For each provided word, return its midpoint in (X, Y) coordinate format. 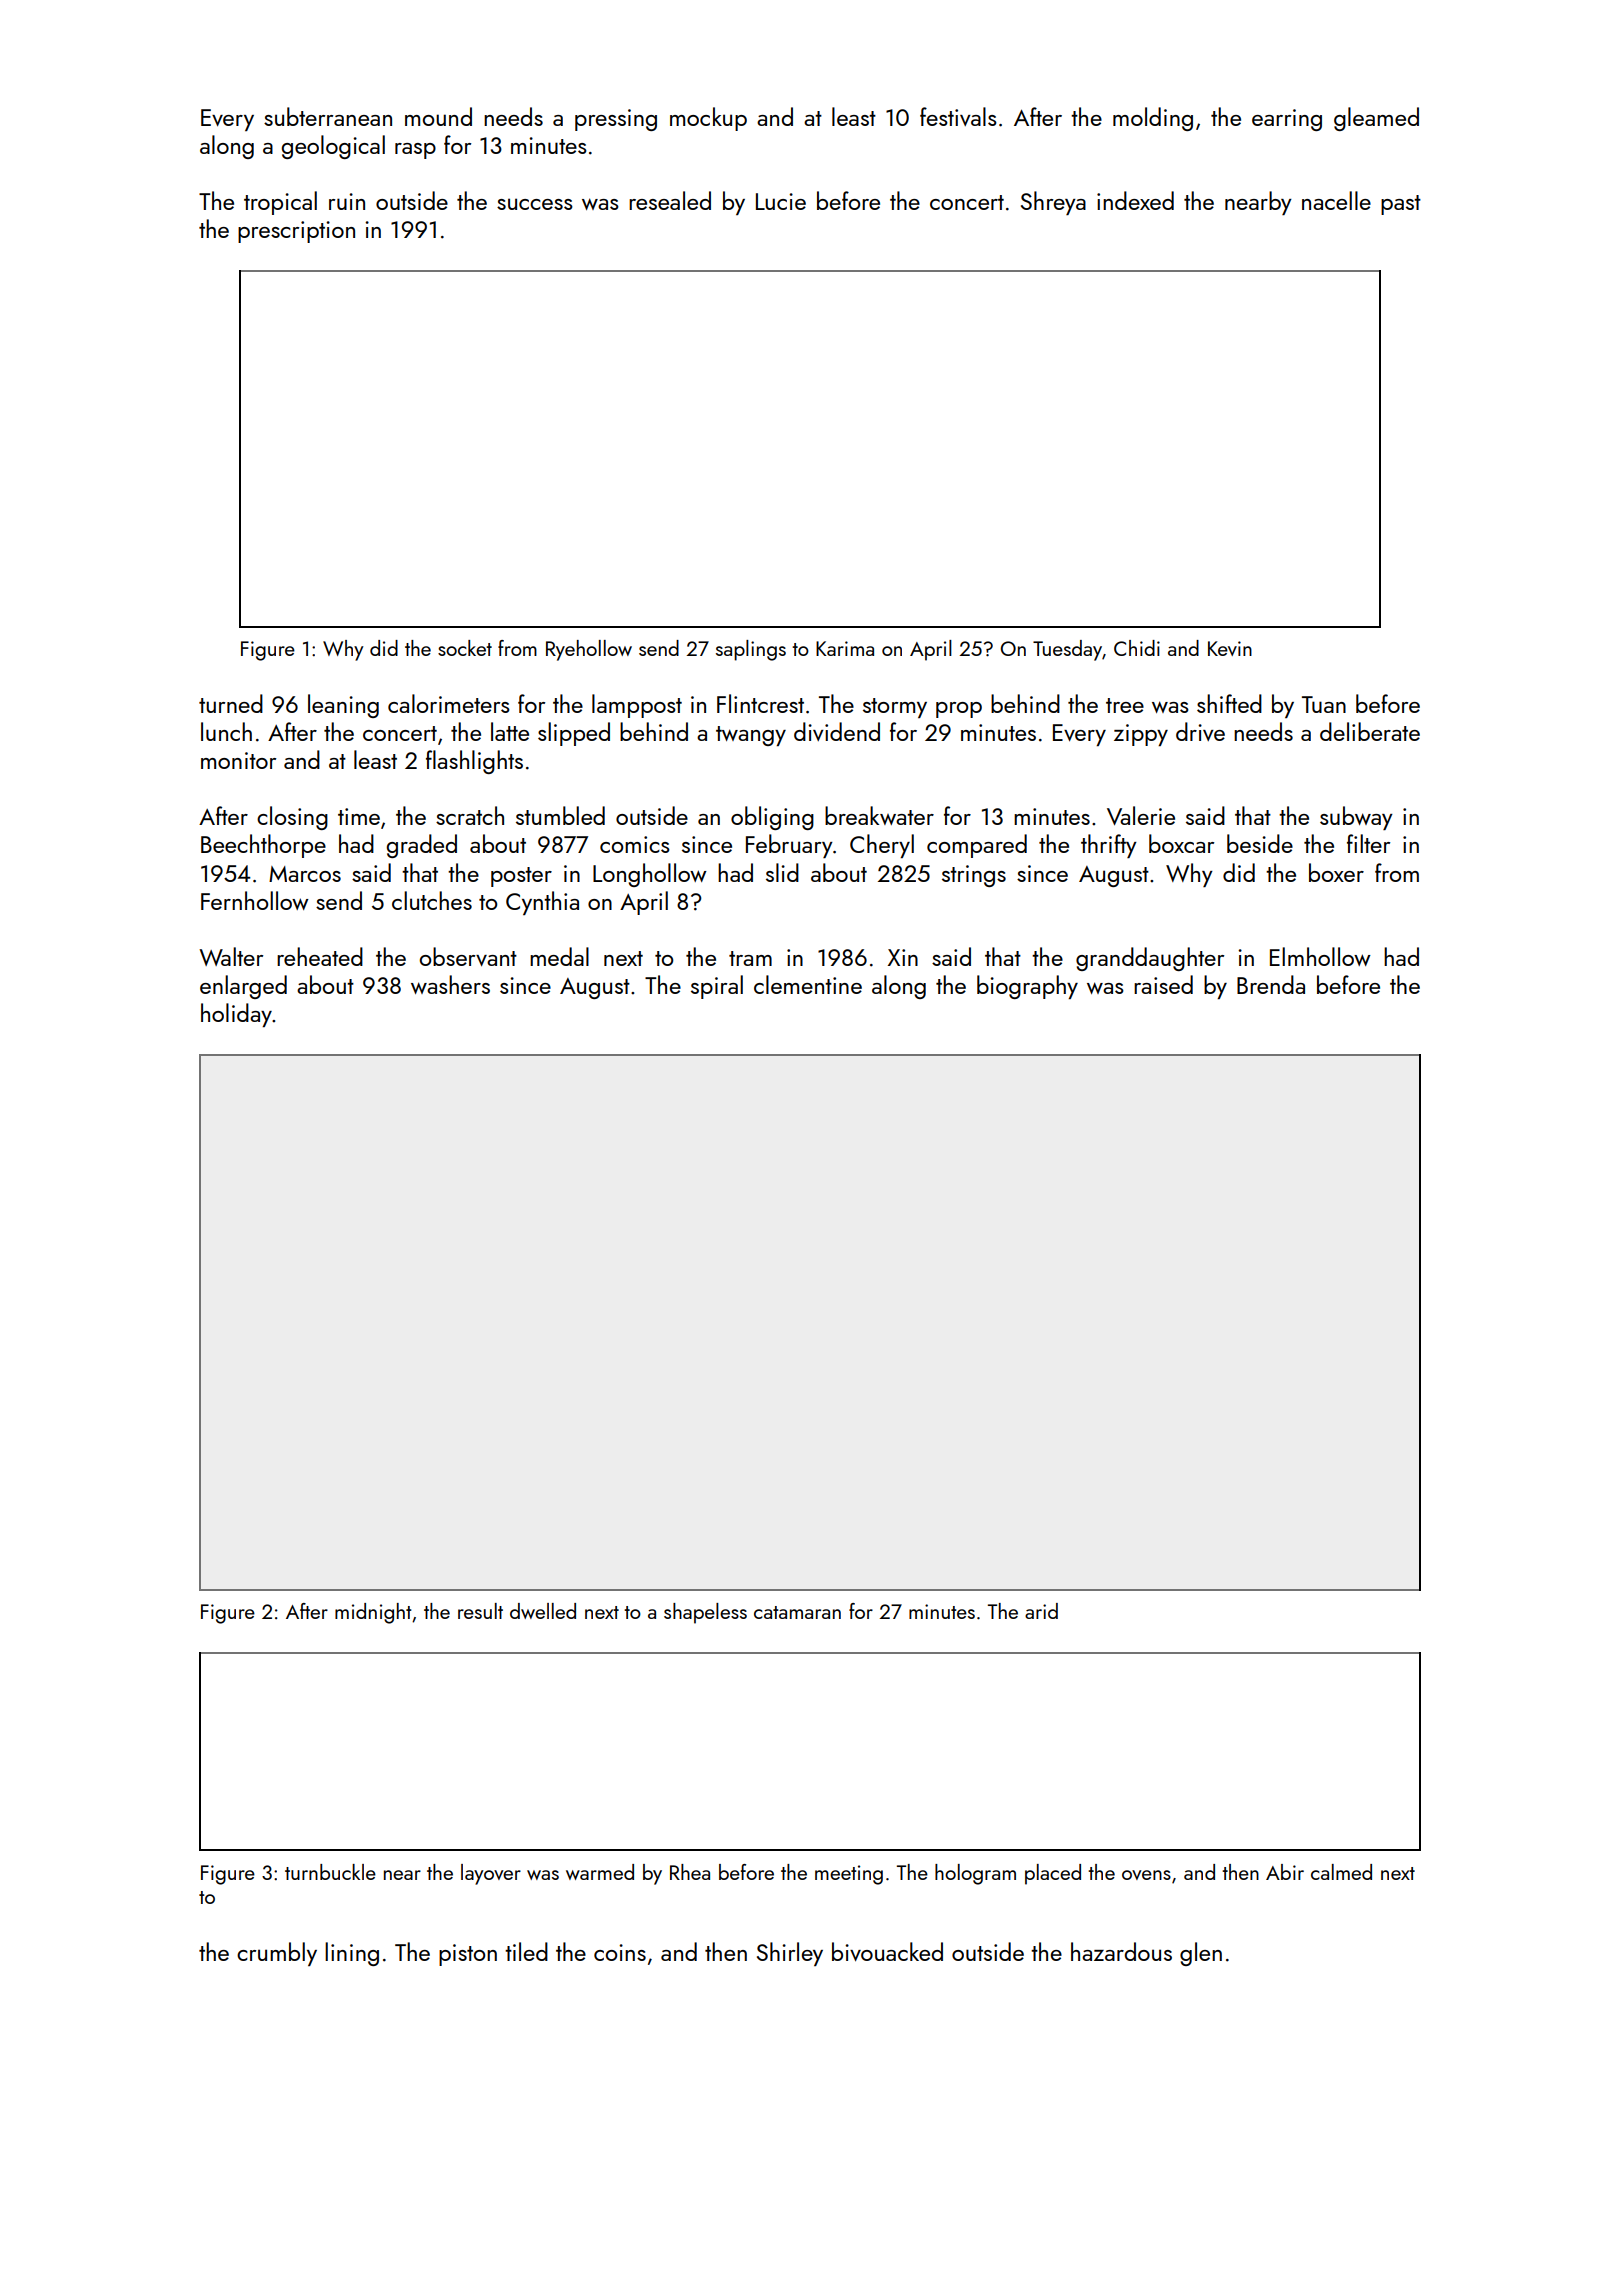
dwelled (543, 1611)
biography (1027, 987)
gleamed (1376, 119)
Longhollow (650, 875)
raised (1163, 984)
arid (1041, 1611)
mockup (708, 119)
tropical (280, 203)
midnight (373, 1613)
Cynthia (542, 903)
